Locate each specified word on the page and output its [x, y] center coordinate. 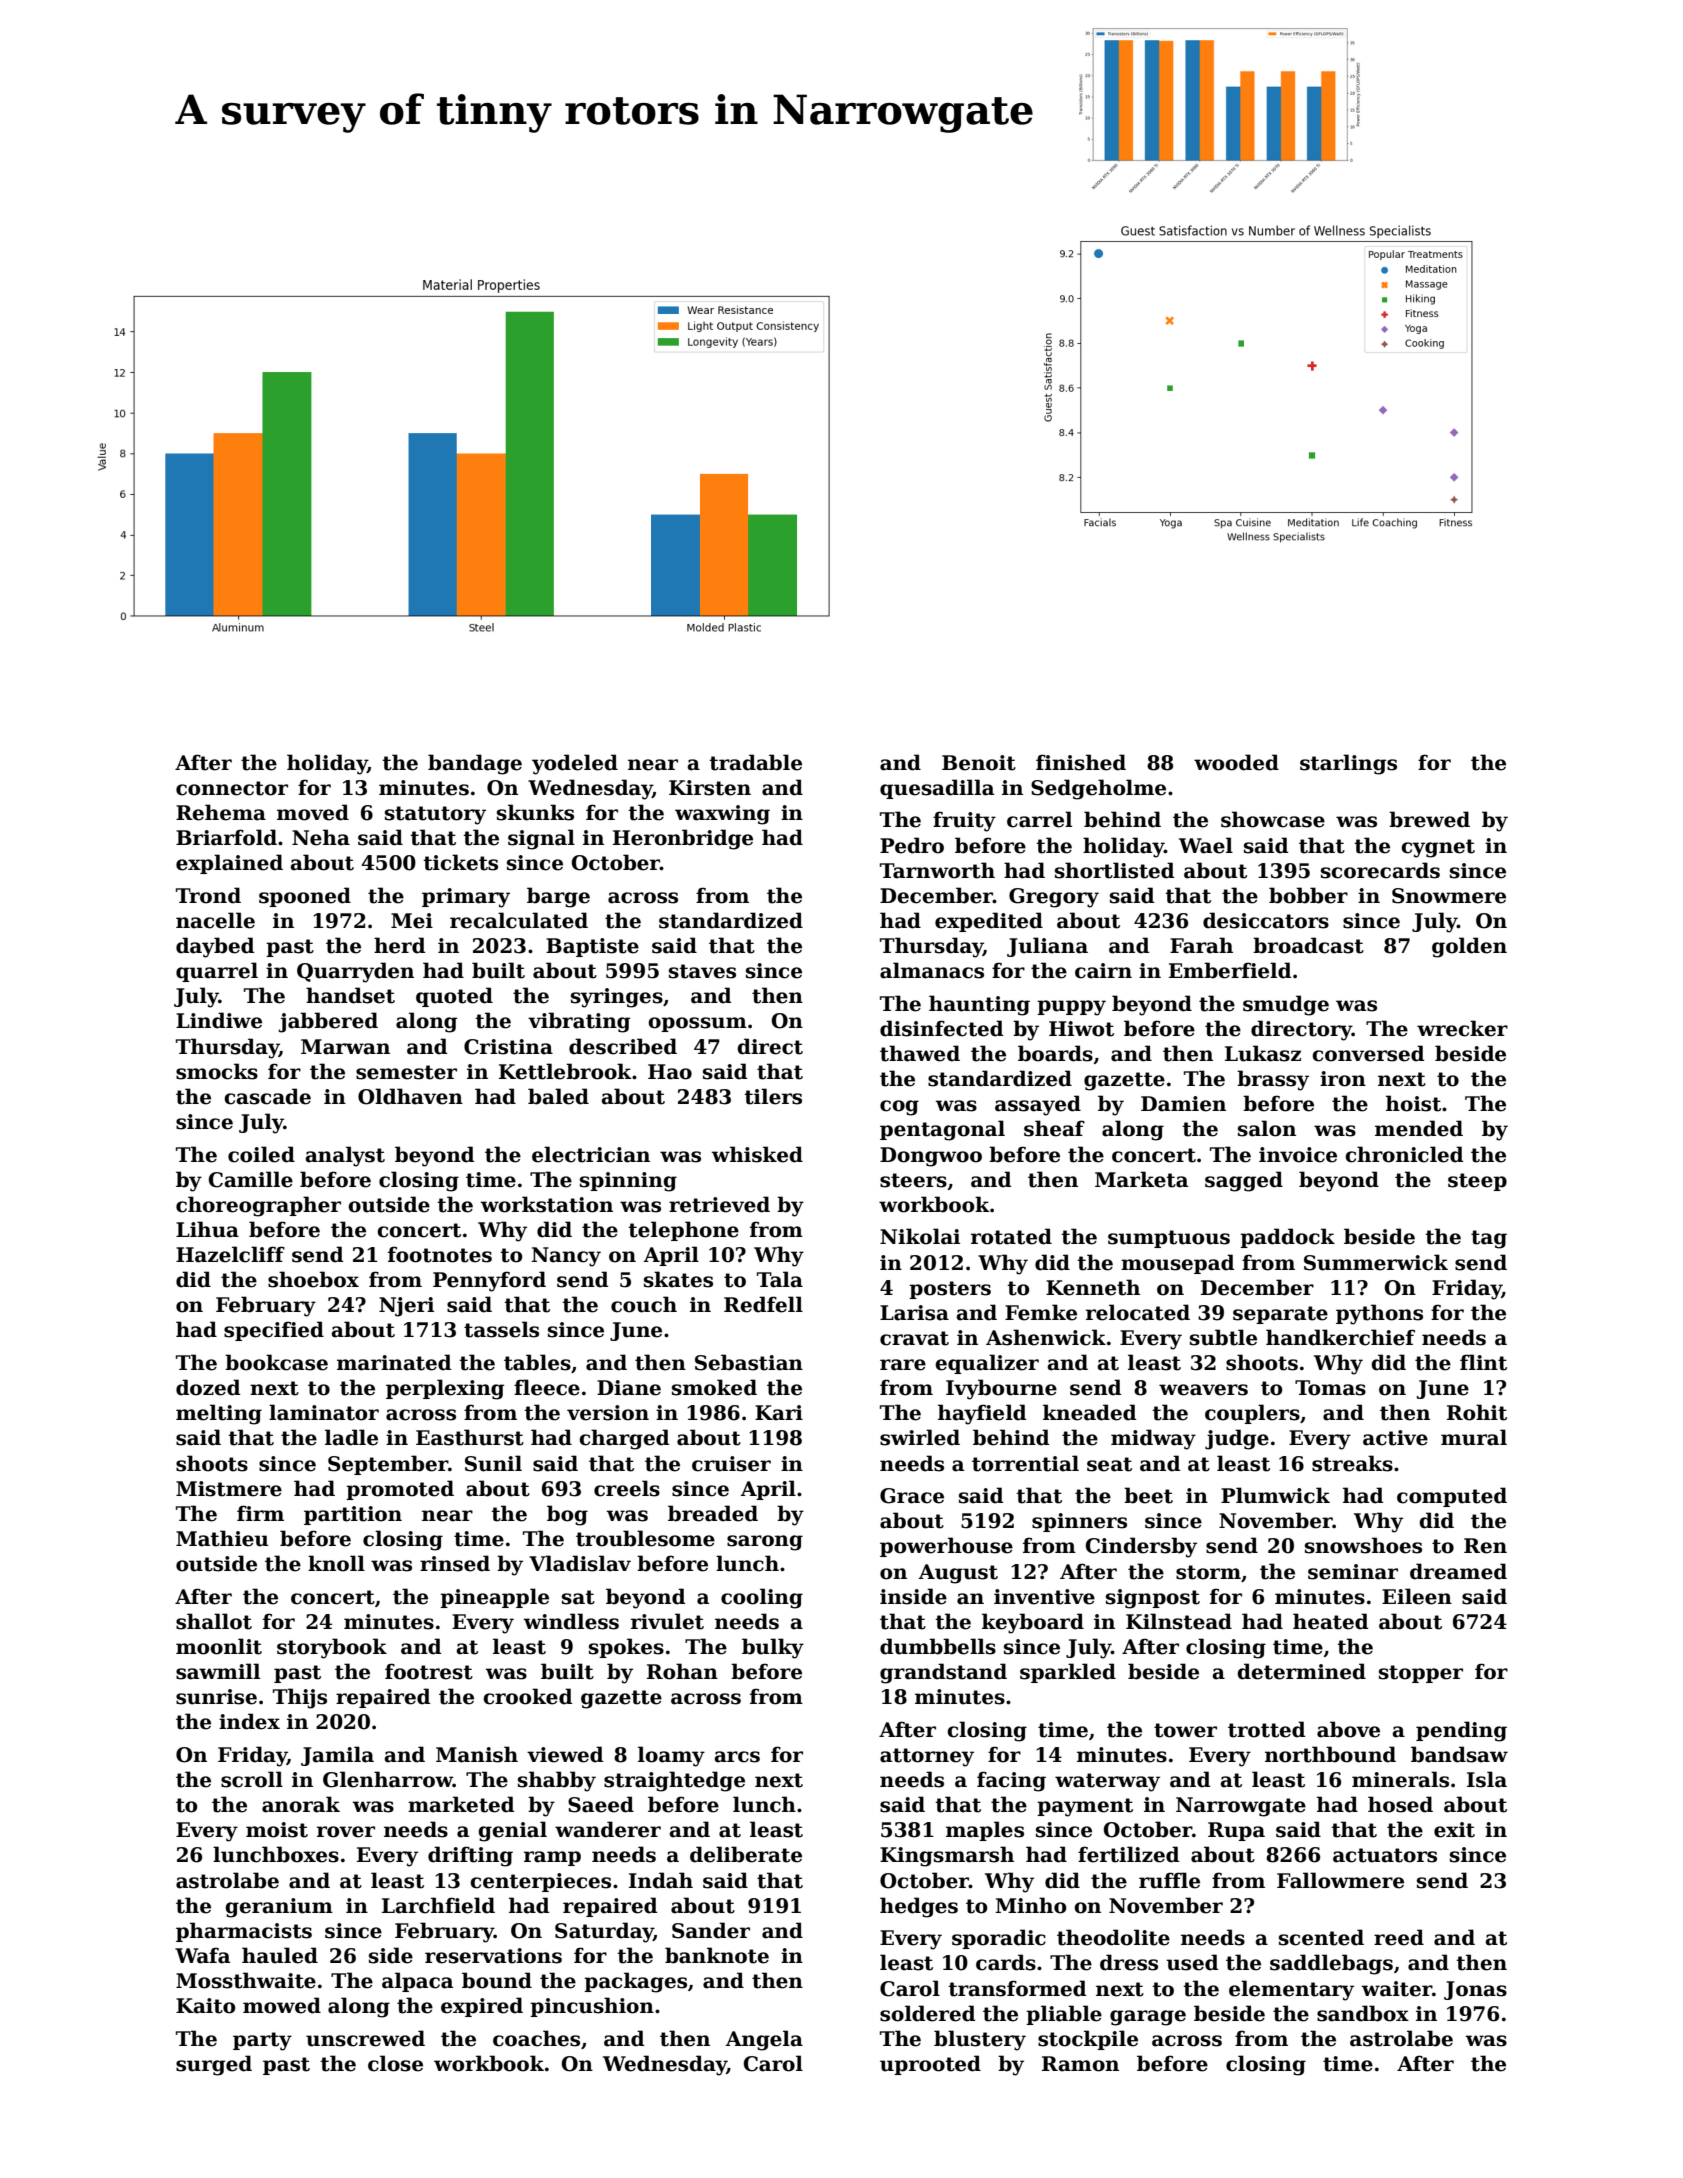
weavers [1203, 1390]
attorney [927, 1757]
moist [277, 1830]
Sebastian [749, 1362]
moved [313, 812]
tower [1185, 1730]
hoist [1413, 1103]
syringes [617, 998]
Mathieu [222, 1538]
